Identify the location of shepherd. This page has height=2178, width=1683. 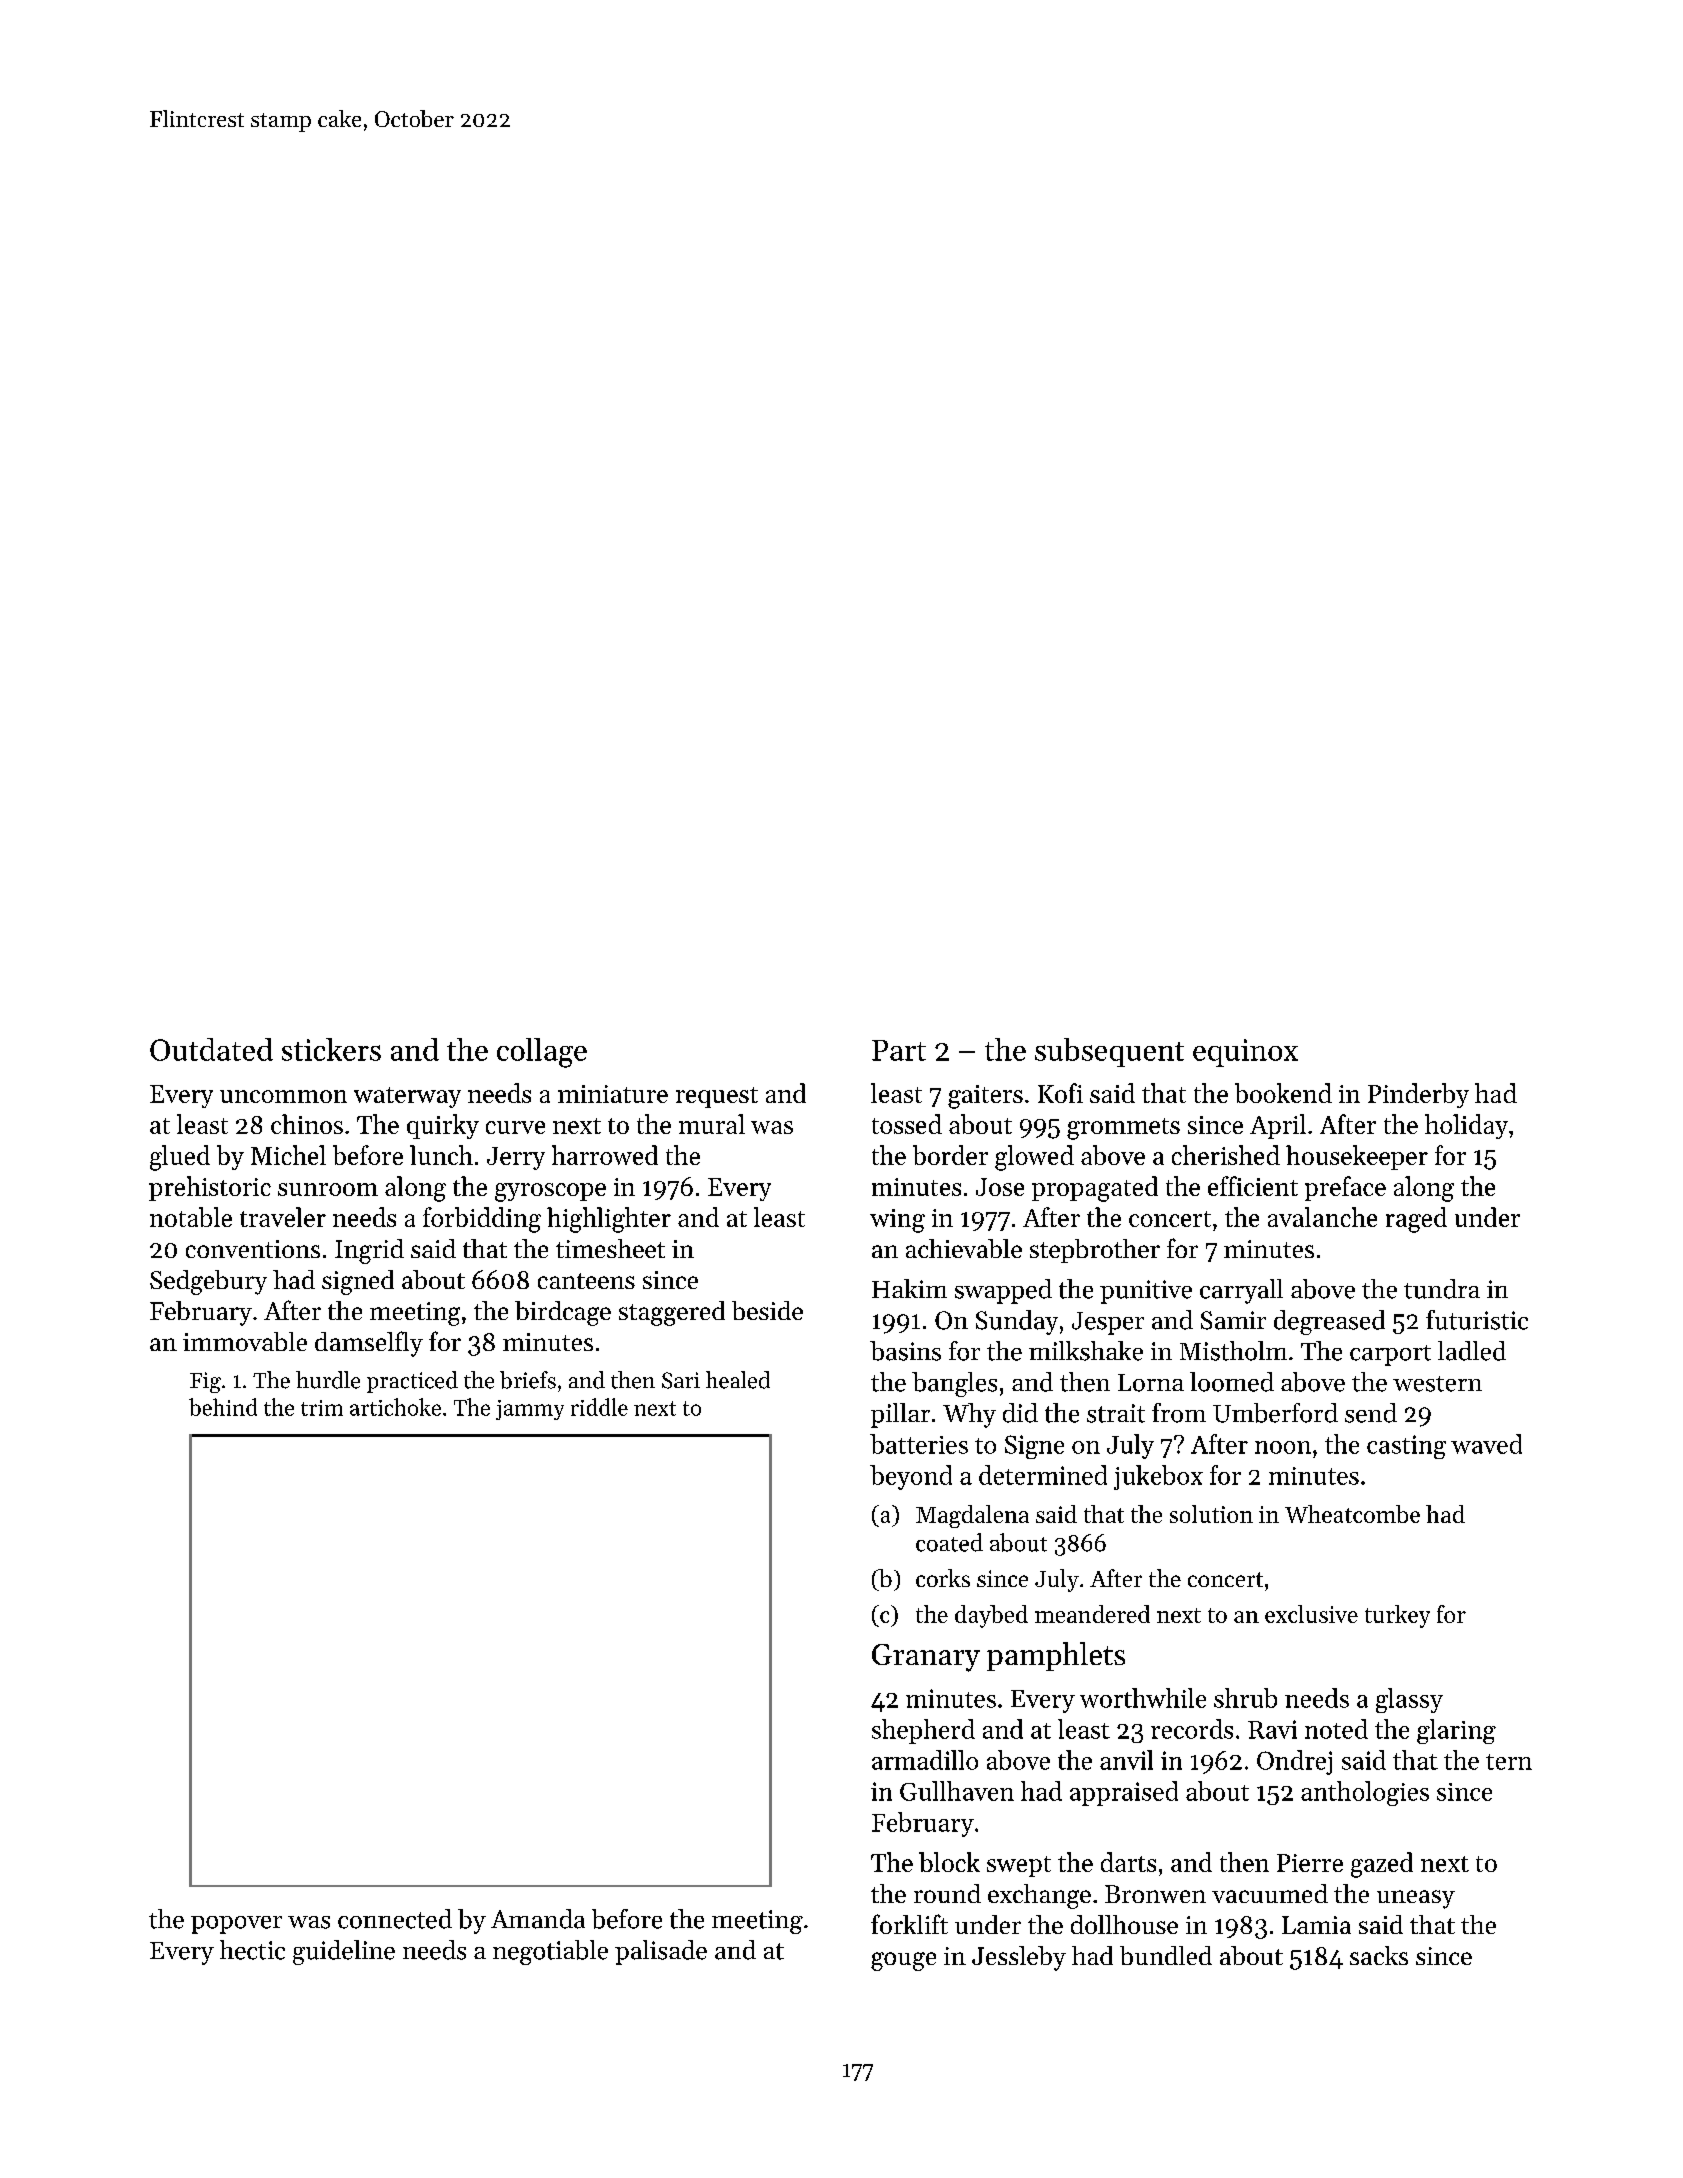
(923, 1731).
